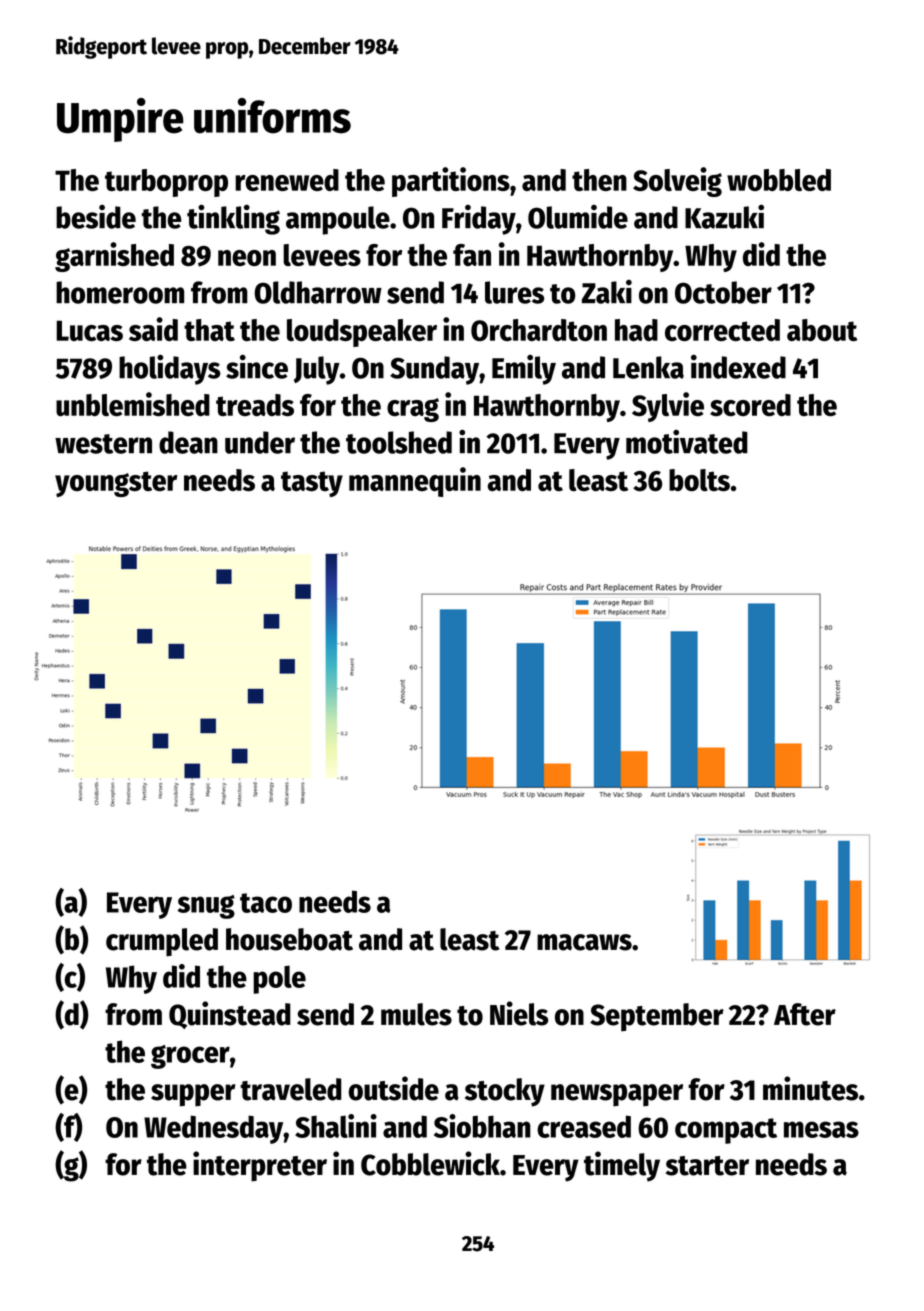  What do you see at coordinates (699, 480) in the document?
I see `bolts` at bounding box center [699, 480].
